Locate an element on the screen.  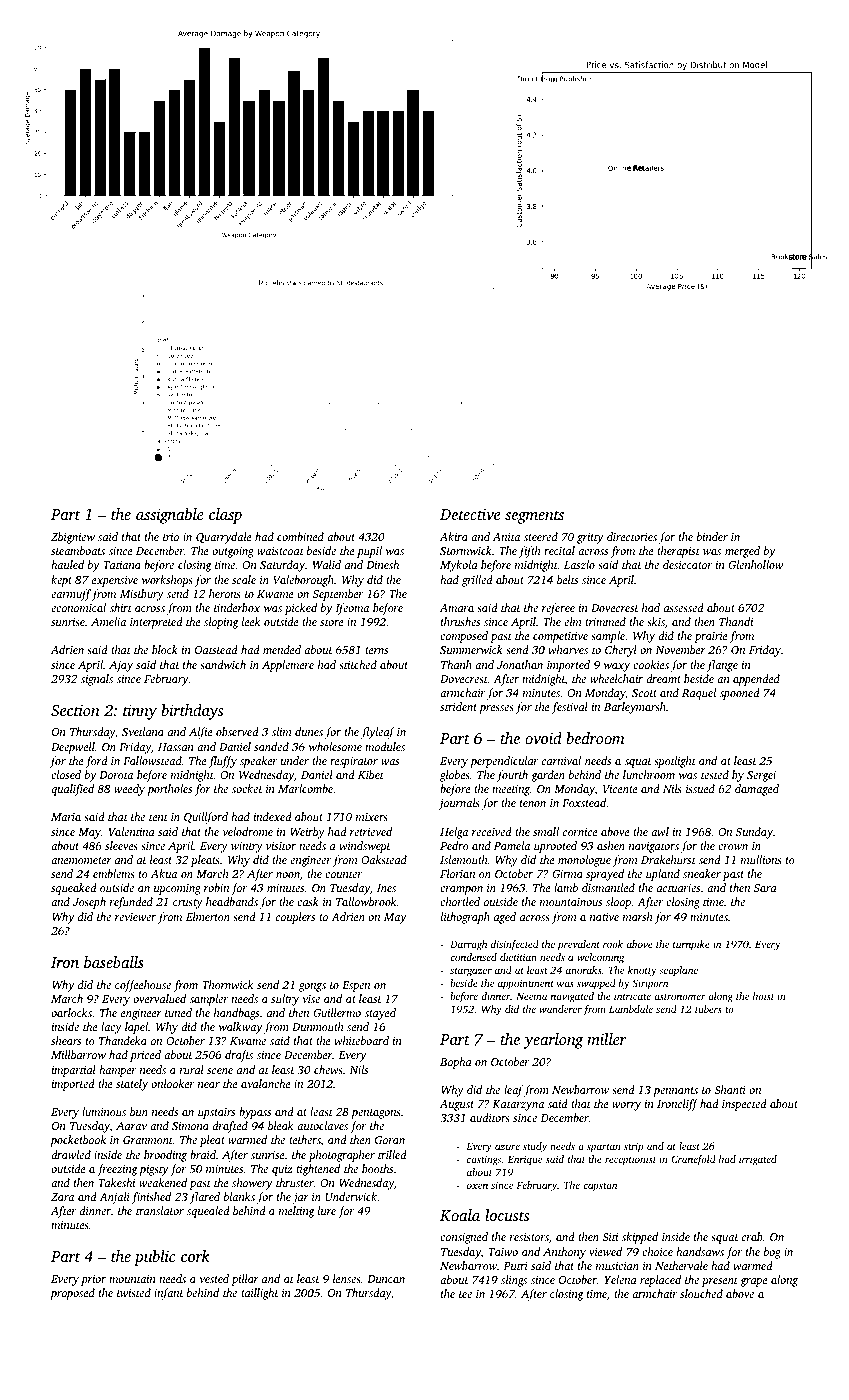
stitched is located at coordinates (358, 664).
